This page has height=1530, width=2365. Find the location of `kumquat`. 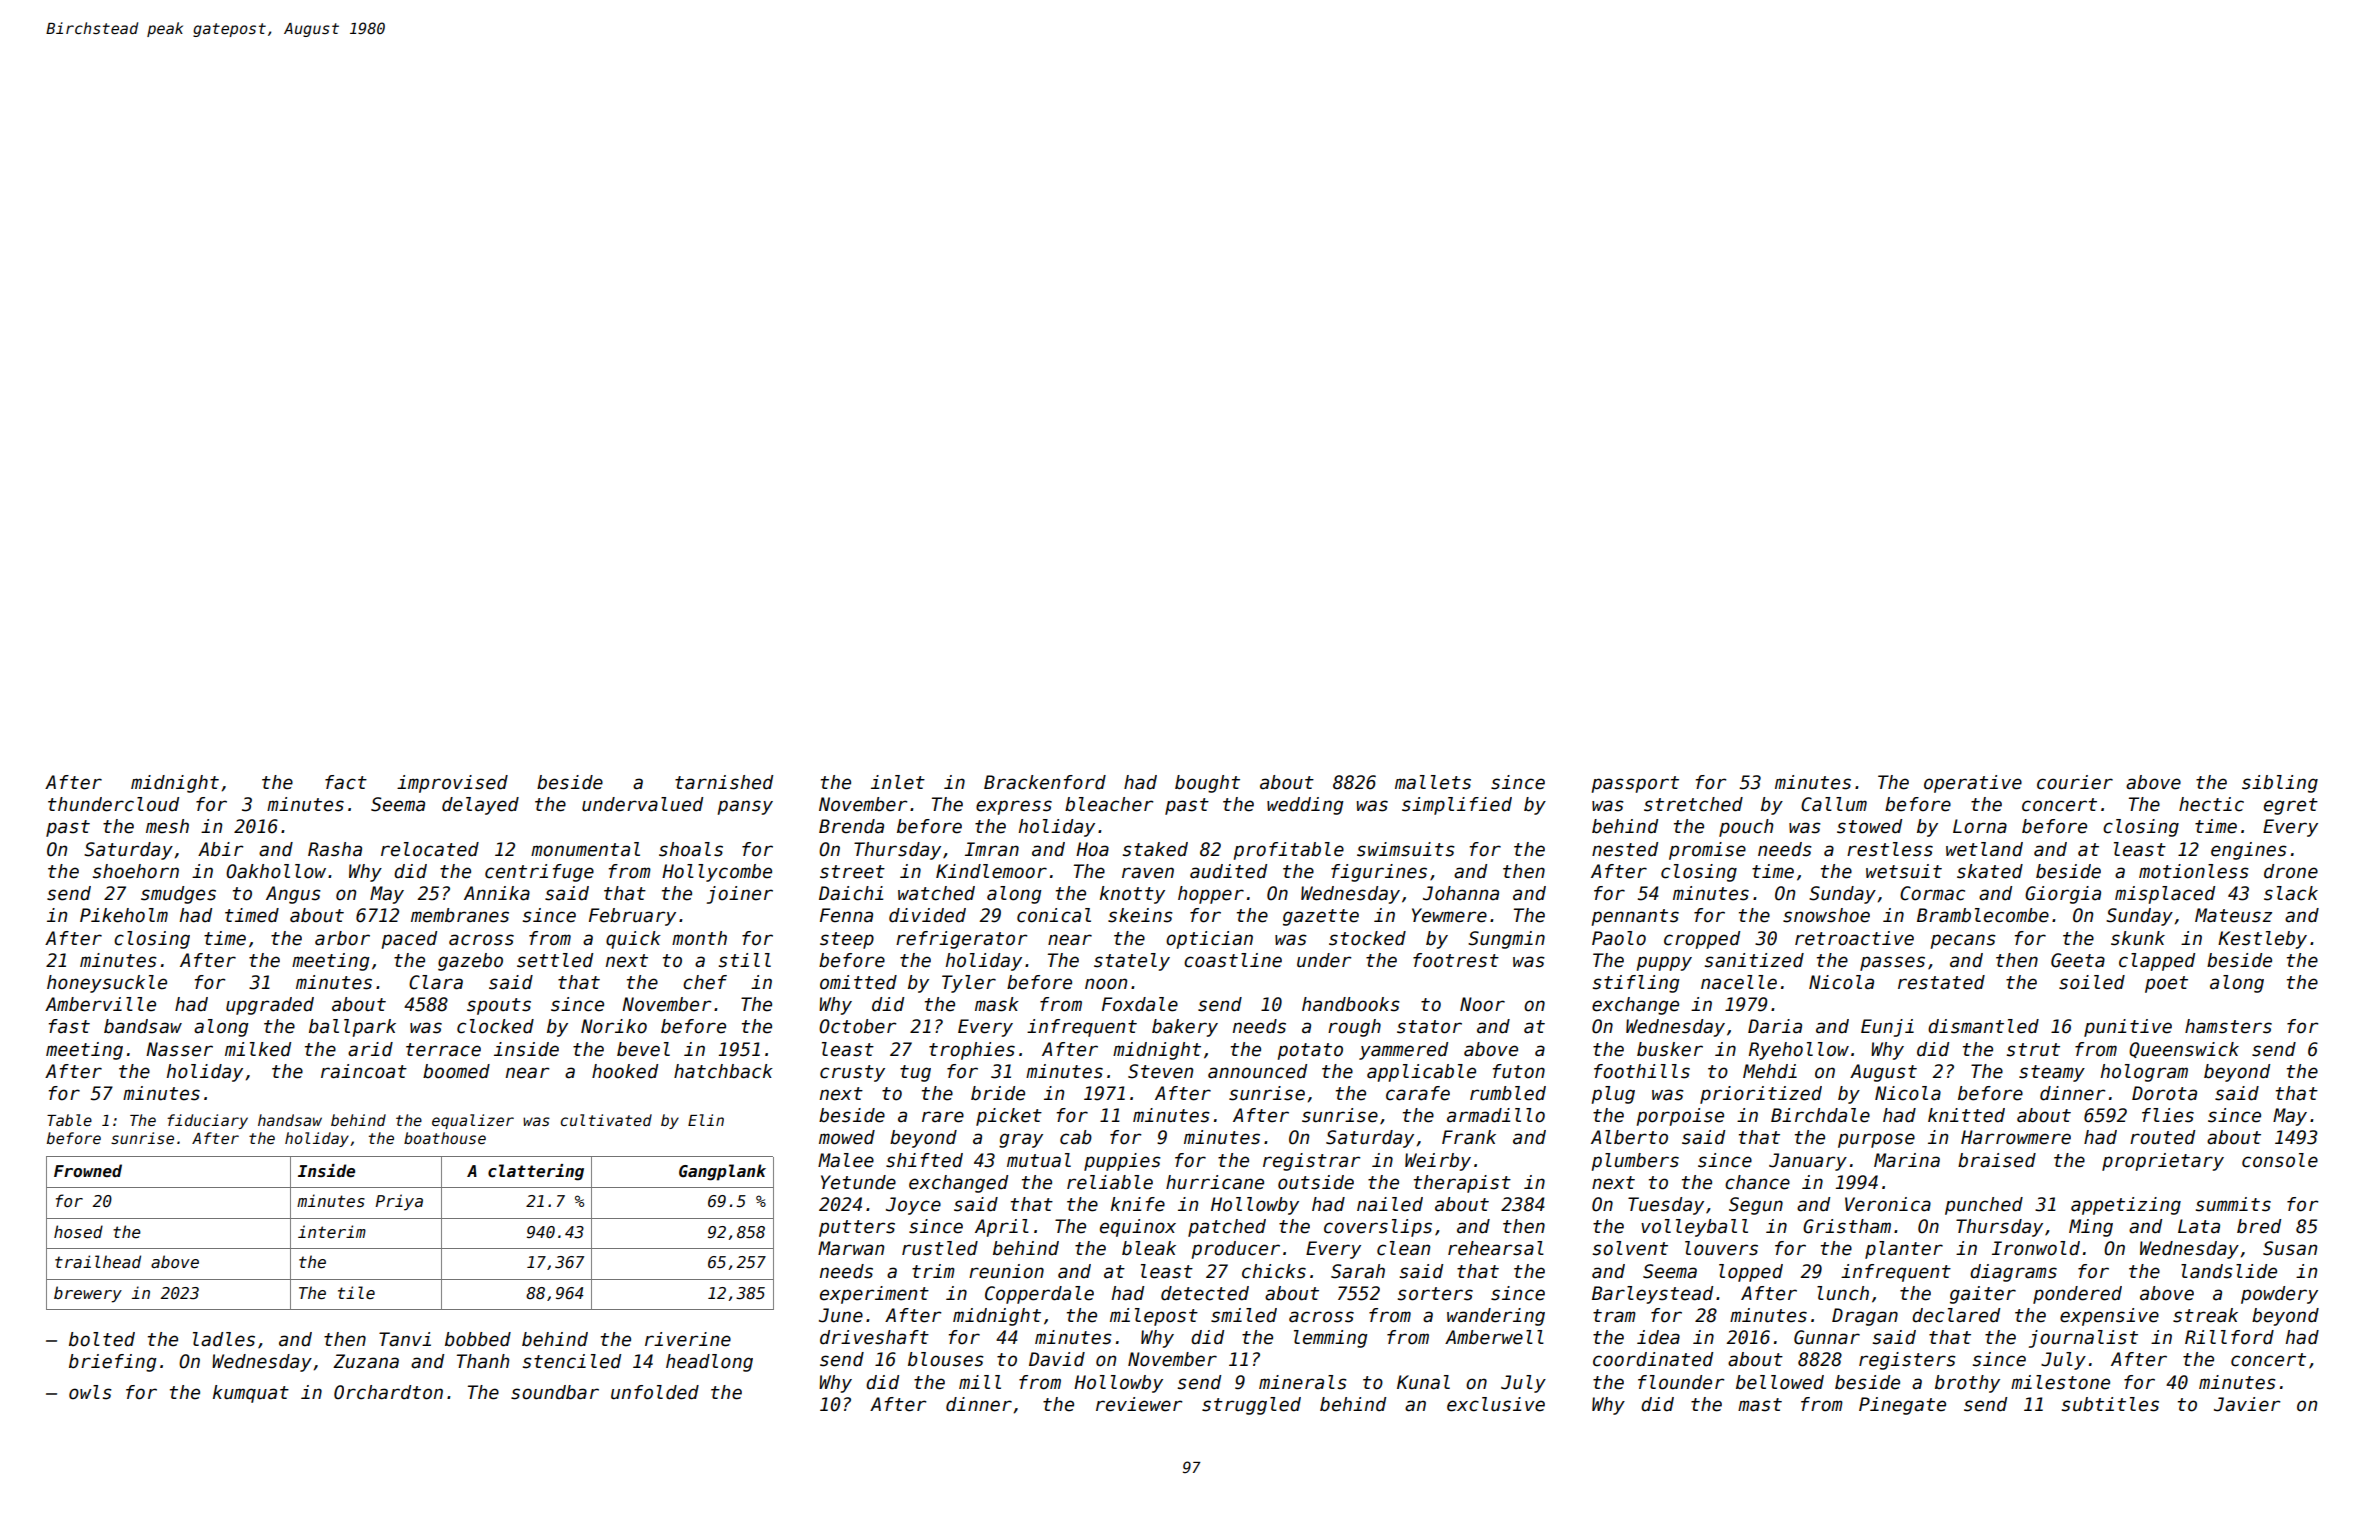

kumquat is located at coordinates (251, 1394).
